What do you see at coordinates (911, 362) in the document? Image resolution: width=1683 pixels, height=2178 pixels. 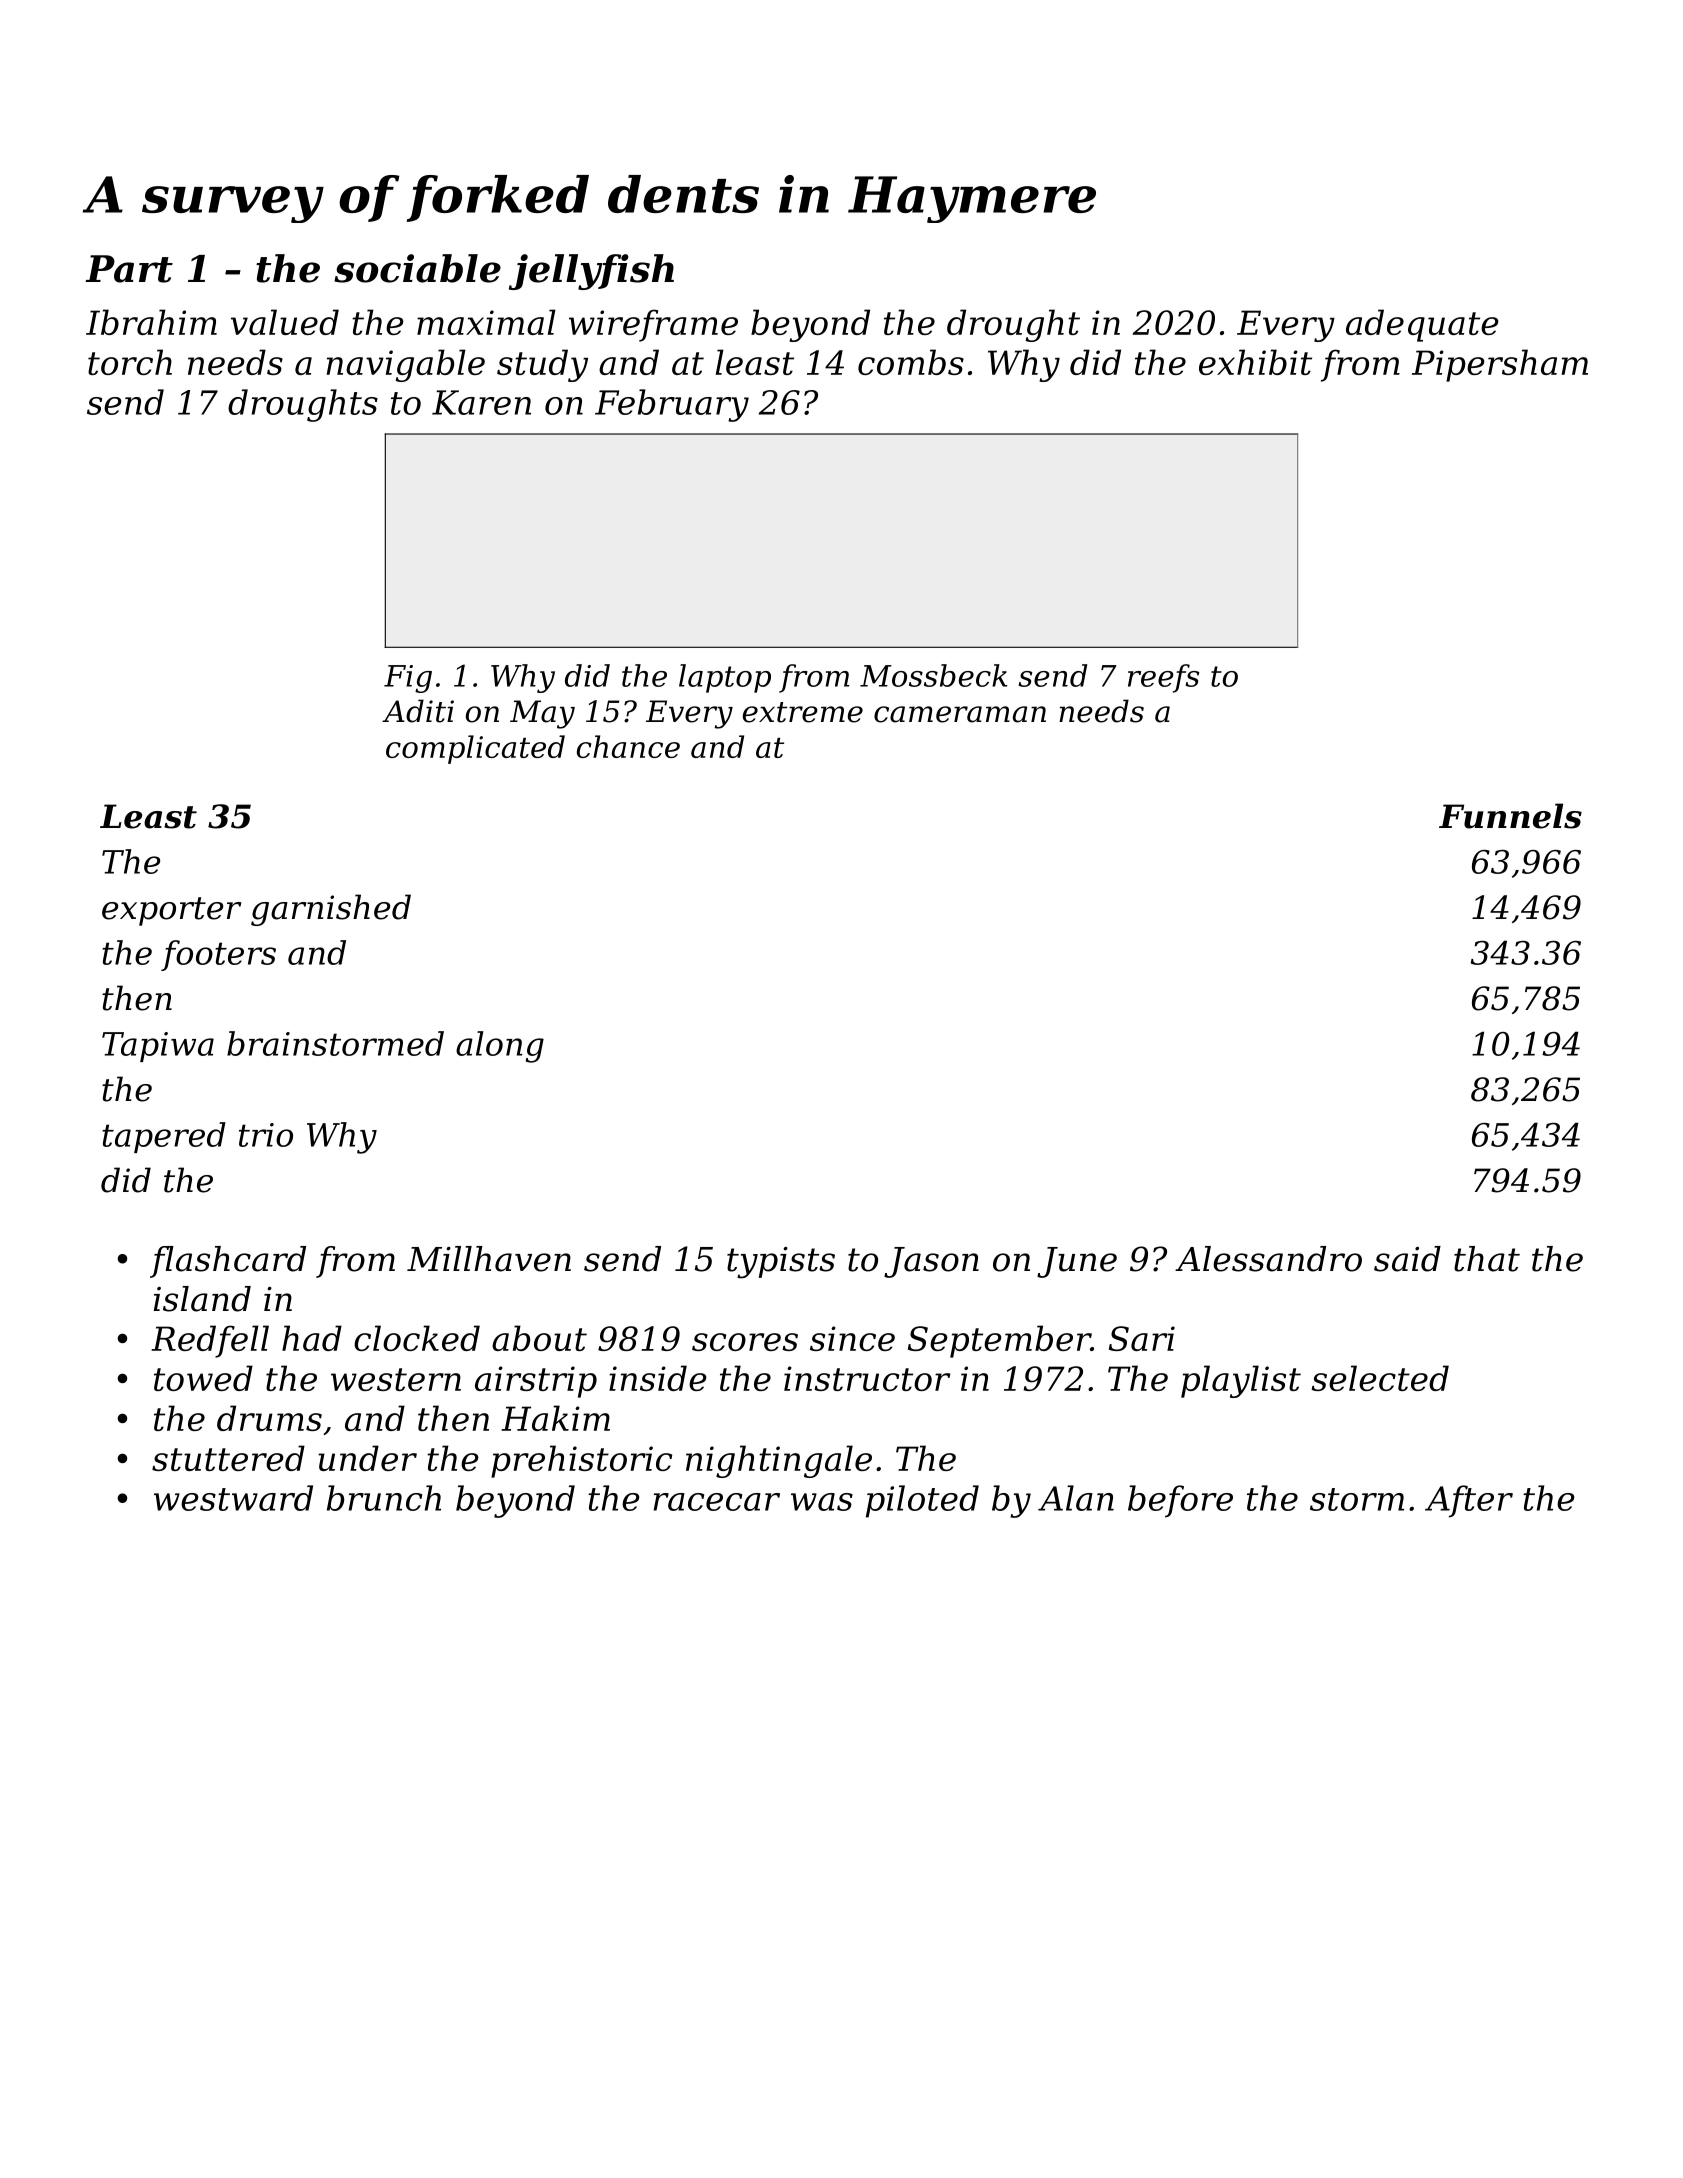 I see `combs` at bounding box center [911, 362].
